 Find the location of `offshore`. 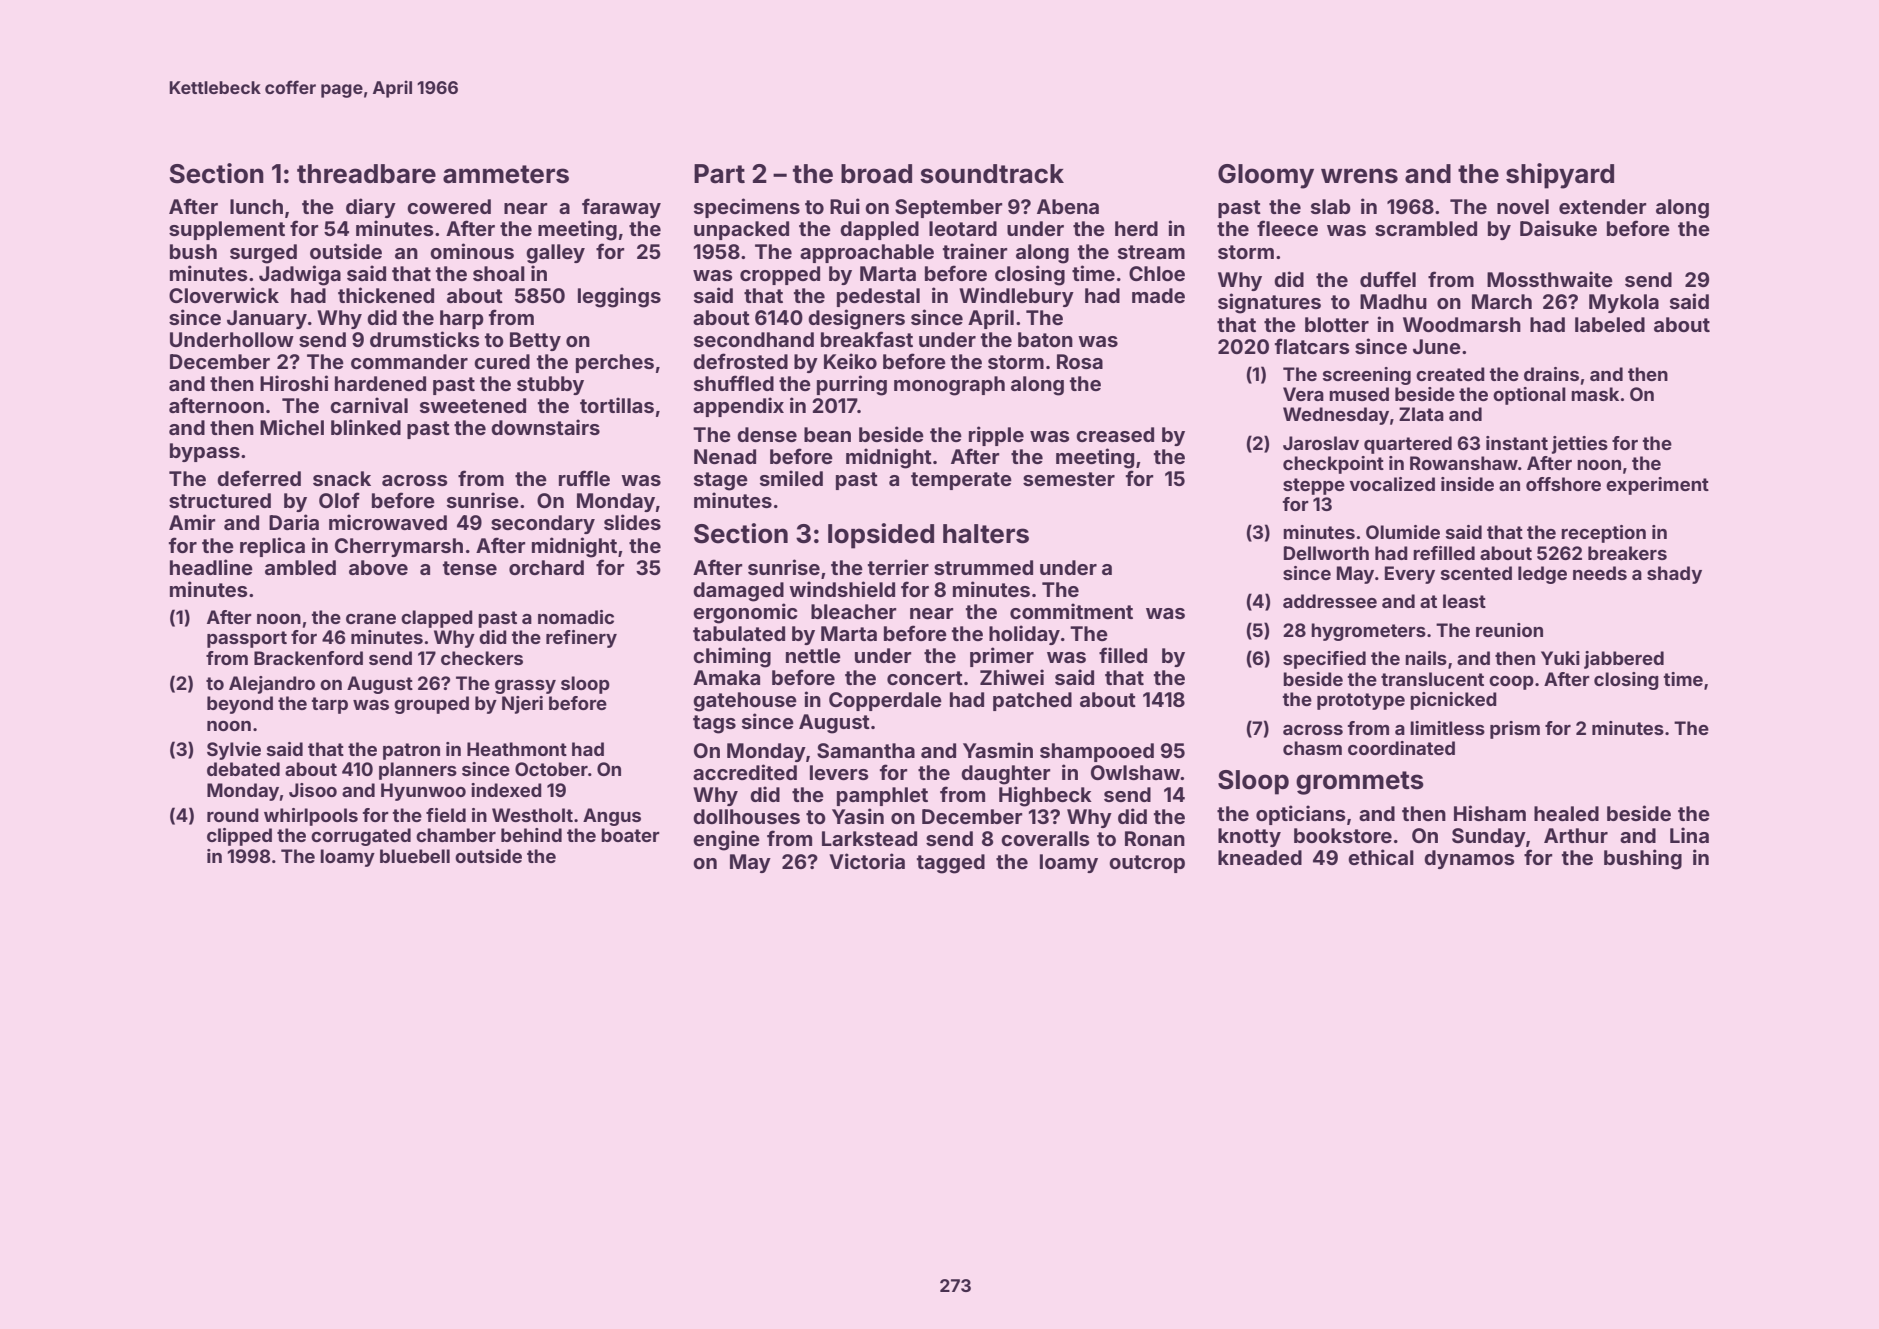

offshore is located at coordinates (1563, 484).
